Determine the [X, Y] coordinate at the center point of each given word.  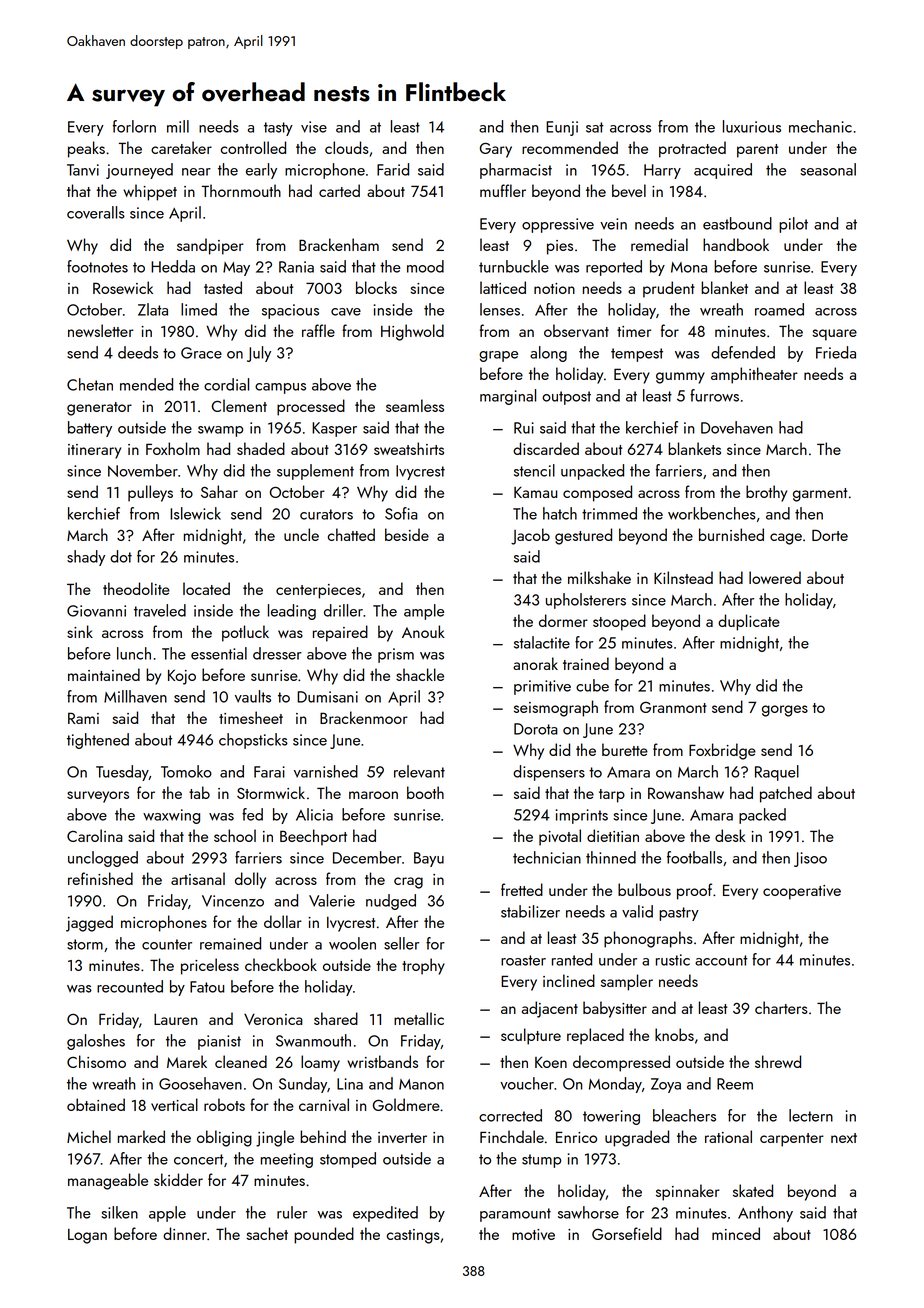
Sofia [401, 513]
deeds [138, 352]
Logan [87, 1236]
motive [533, 1234]
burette [625, 749]
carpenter [792, 1140]
